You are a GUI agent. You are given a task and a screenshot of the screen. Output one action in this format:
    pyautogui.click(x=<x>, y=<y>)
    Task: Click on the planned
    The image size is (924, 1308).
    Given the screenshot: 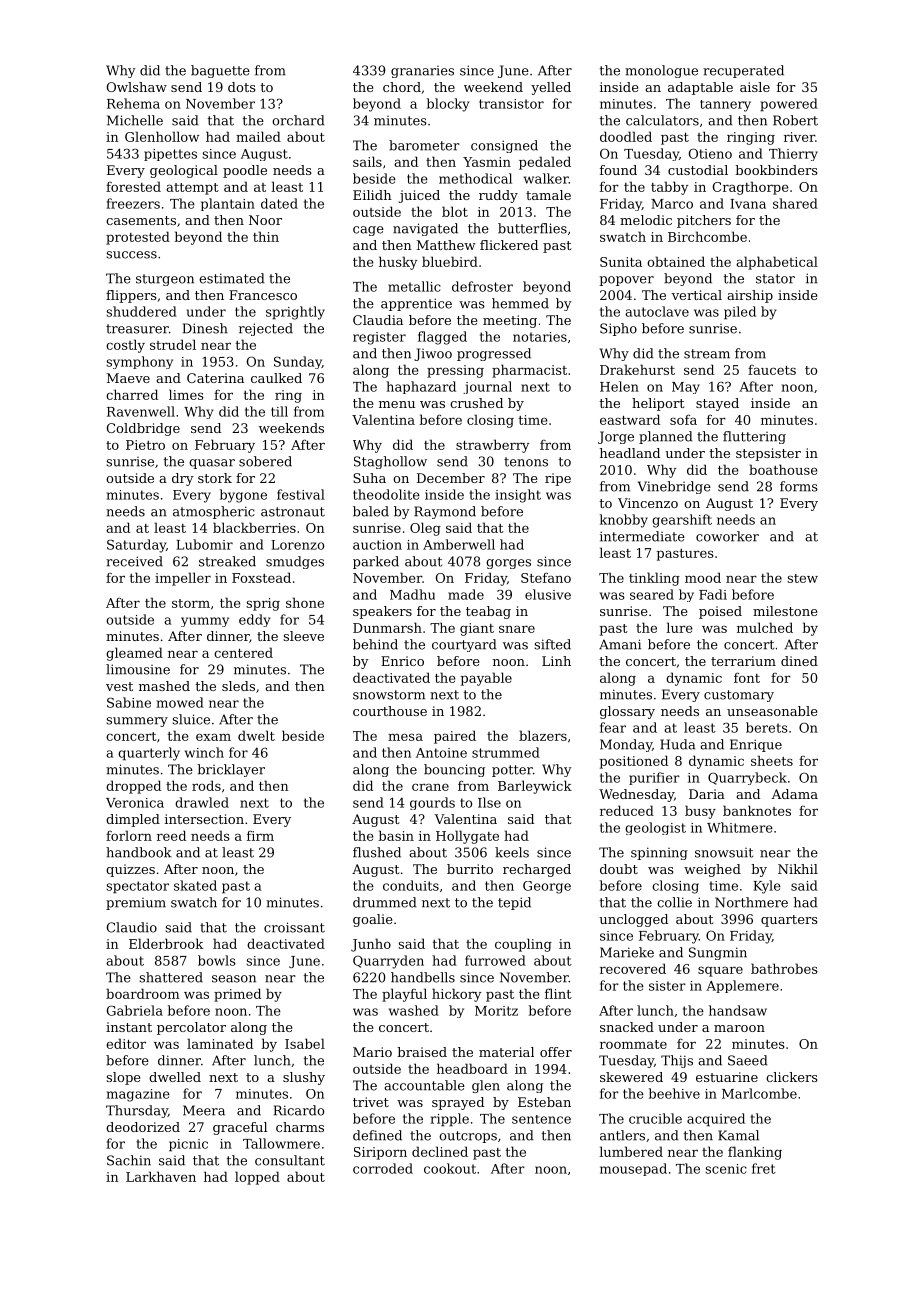 What is the action you would take?
    pyautogui.click(x=665, y=437)
